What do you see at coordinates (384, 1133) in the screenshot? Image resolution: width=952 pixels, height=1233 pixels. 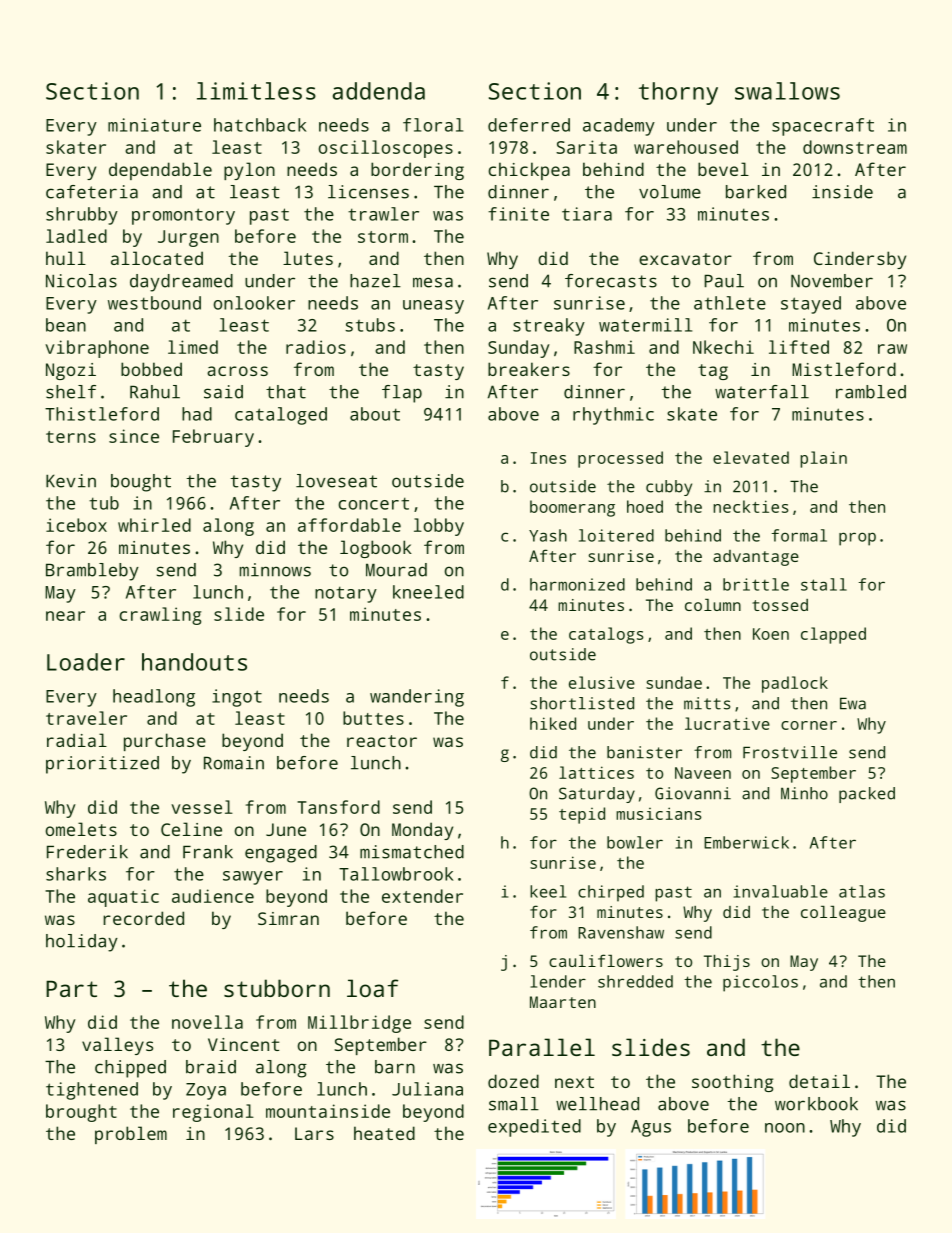 I see `heated` at bounding box center [384, 1133].
